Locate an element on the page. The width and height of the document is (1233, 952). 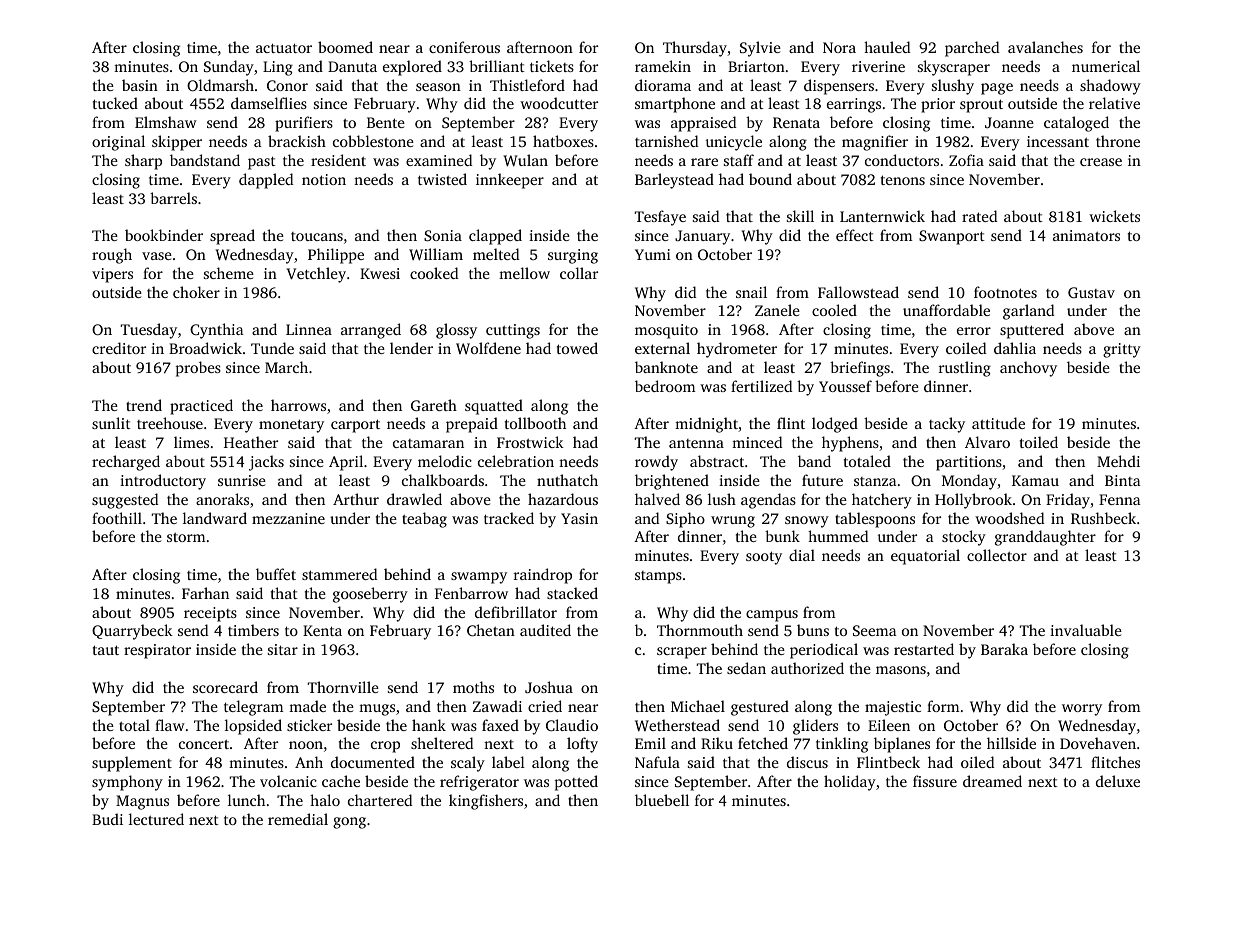
rowdy is located at coordinates (656, 463).
